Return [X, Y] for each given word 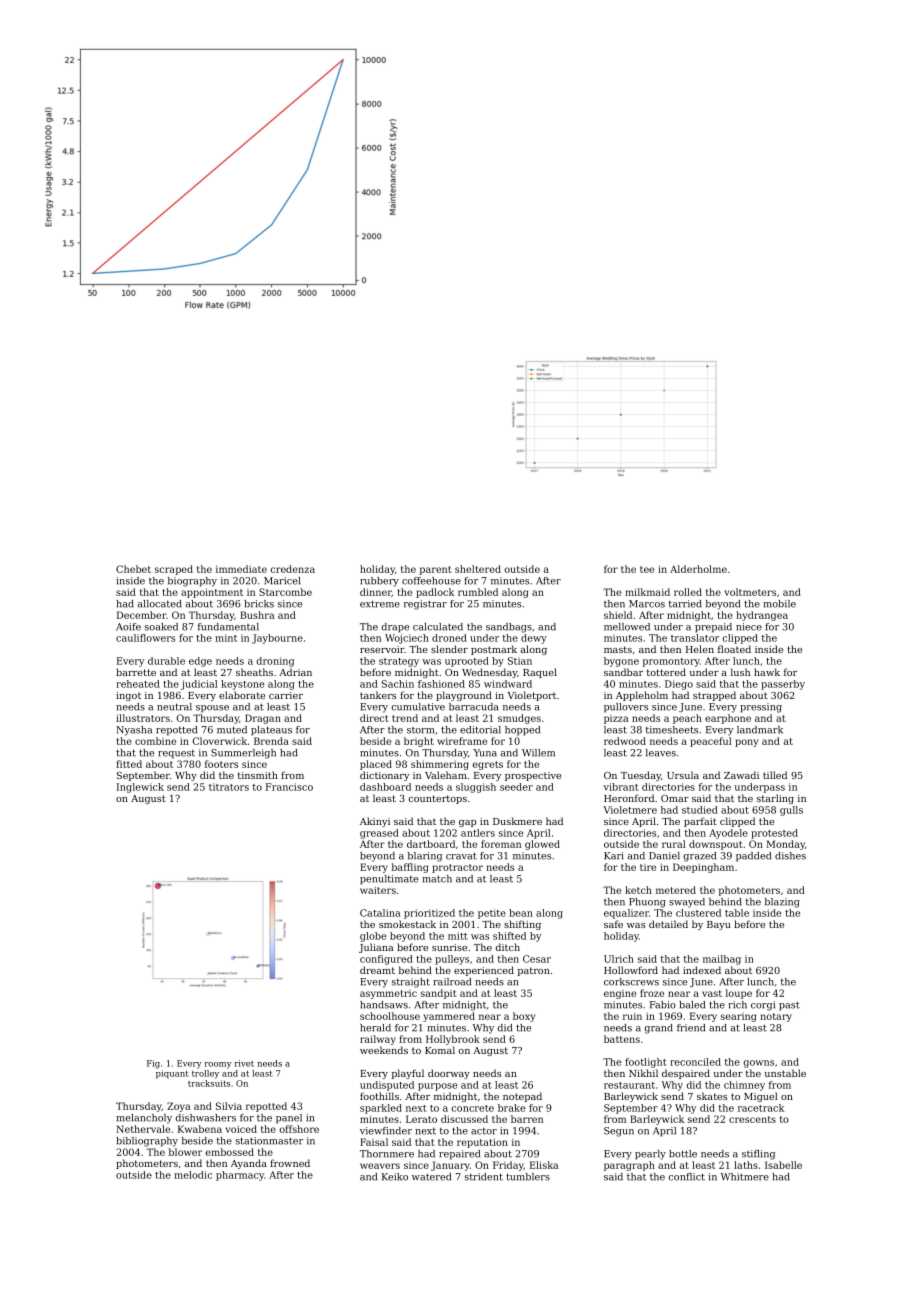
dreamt [377, 970]
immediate [241, 569]
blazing [782, 903]
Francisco [289, 787]
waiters [378, 890]
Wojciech [407, 639]
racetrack [761, 1108]
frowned [290, 1163]
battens [622, 1039]
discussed [464, 1119]
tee [647, 569]
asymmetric [388, 994]
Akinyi [375, 822]
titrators [229, 787]
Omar [675, 798]
